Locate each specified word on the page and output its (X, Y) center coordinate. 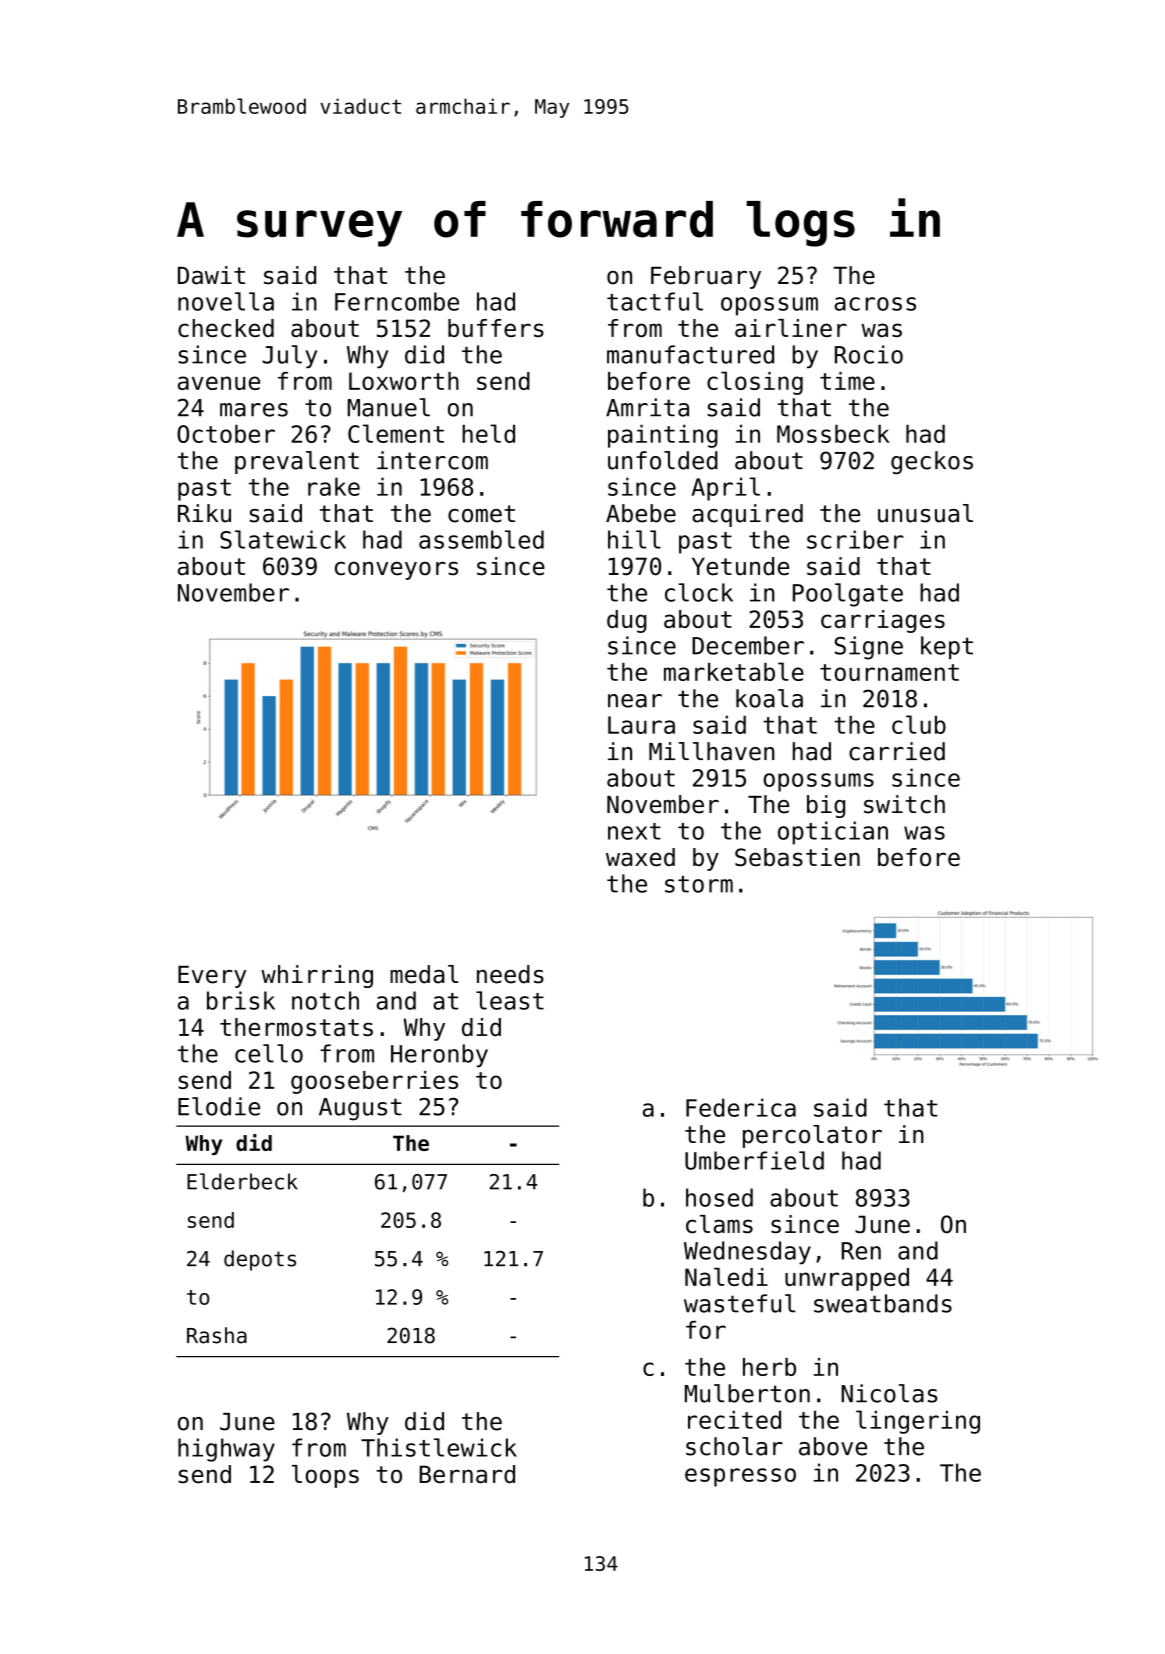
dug (627, 621)
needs (510, 974)
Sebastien (797, 857)
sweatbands (883, 1303)
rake (334, 486)
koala (769, 698)
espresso (740, 1477)
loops (325, 1476)
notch (325, 1000)
